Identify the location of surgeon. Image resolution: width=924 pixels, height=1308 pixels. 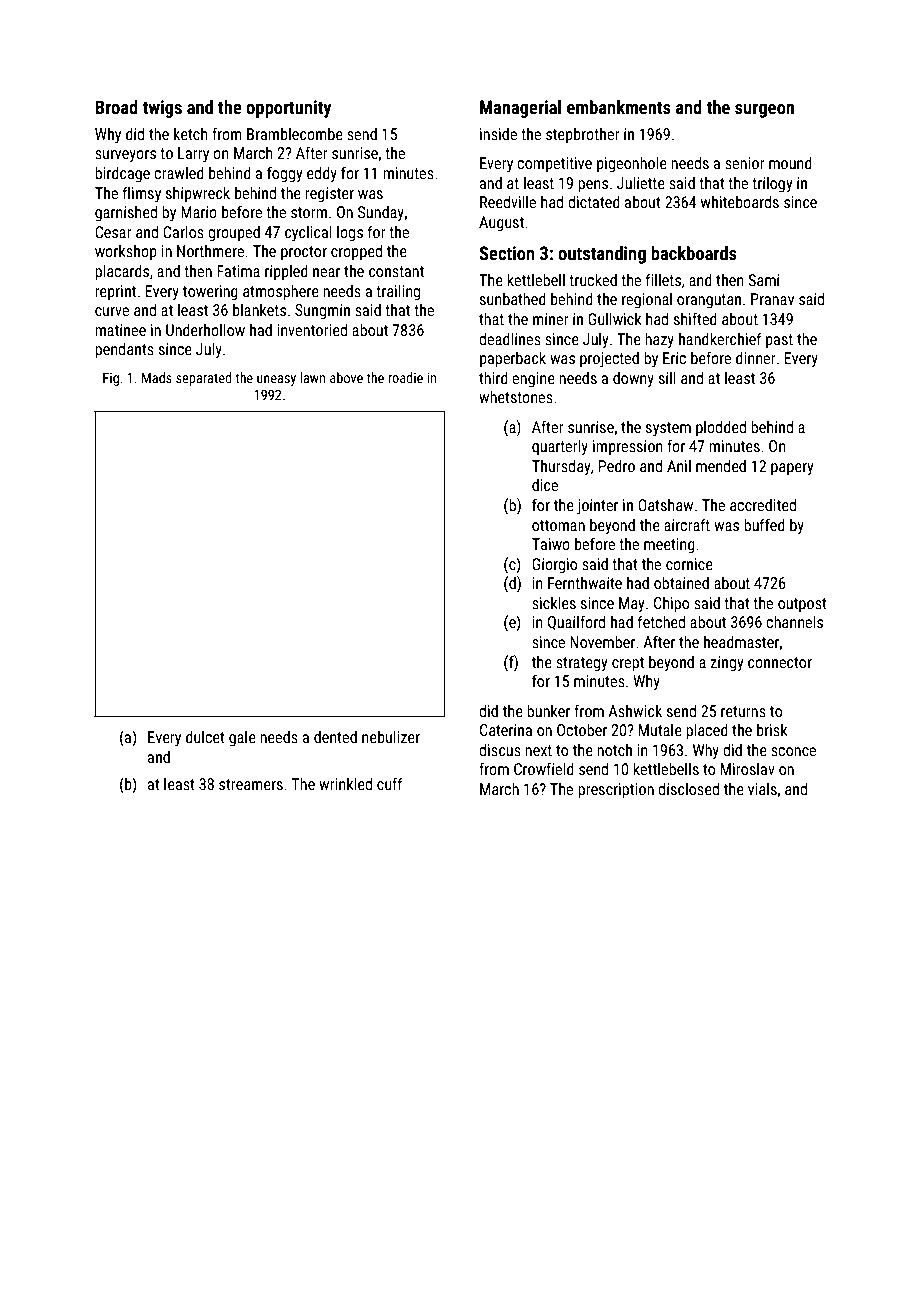
(764, 111).
